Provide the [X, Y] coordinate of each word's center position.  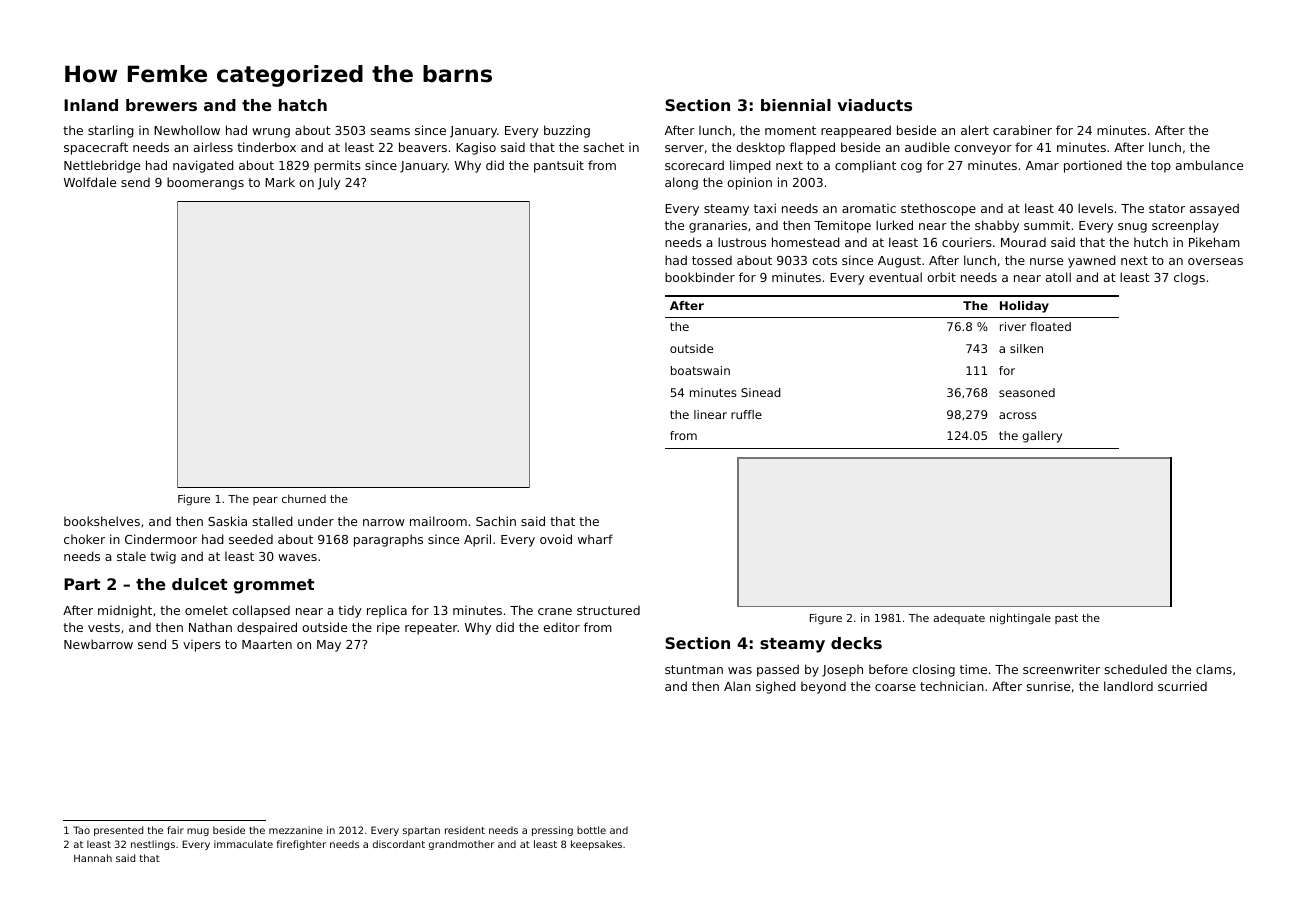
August [899, 262]
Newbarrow [98, 644]
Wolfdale [90, 182]
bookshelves [102, 521]
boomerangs [205, 183]
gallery [1042, 437]
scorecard [694, 165]
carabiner [1022, 130]
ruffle [746, 414]
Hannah [93, 858]
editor [561, 627]
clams [1214, 669]
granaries [718, 226]
